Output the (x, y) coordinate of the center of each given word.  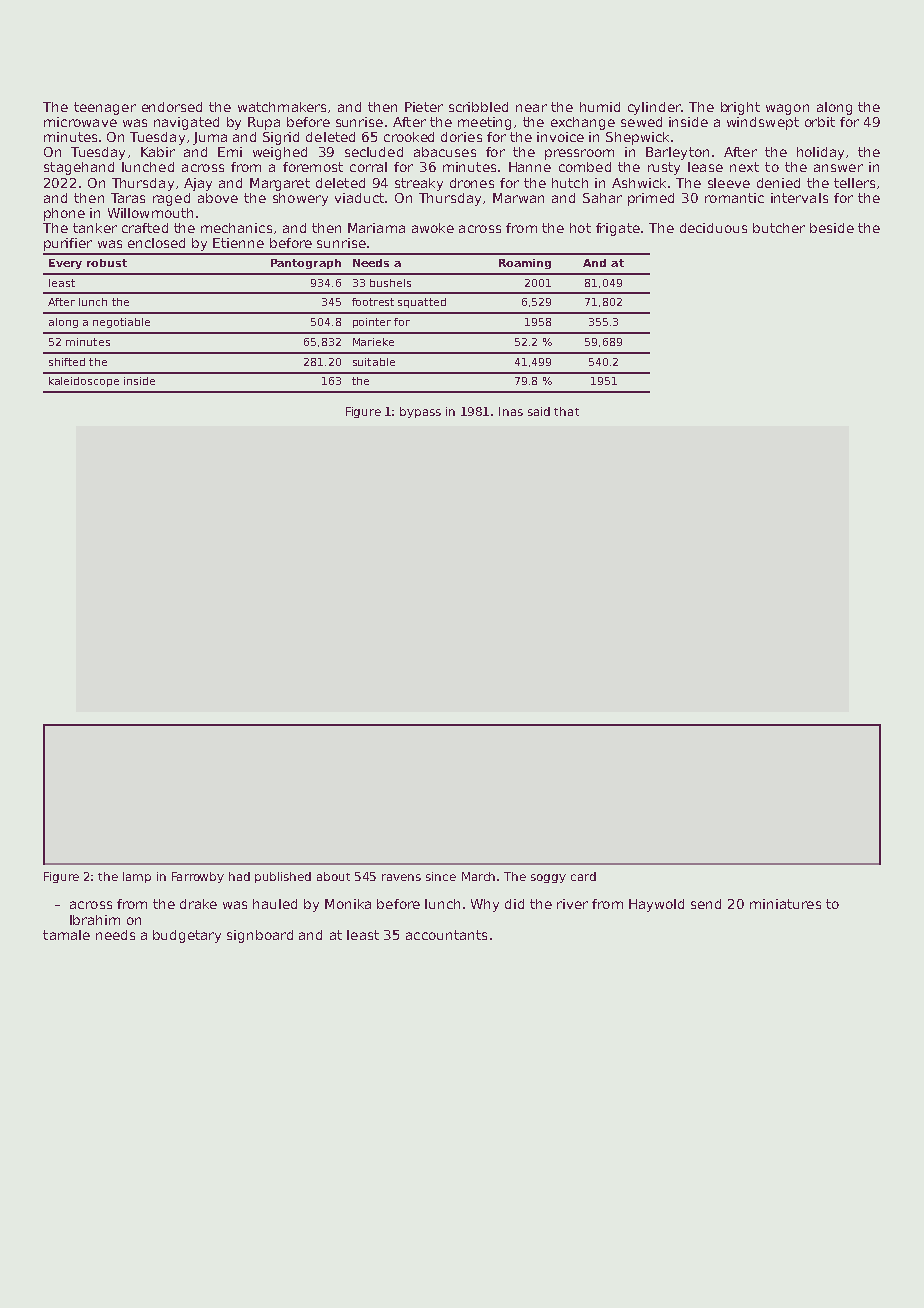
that (566, 411)
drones (472, 183)
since (441, 876)
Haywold (656, 905)
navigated (186, 123)
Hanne (530, 167)
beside (832, 228)
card (583, 876)
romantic (734, 198)
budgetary (187, 936)
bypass (420, 412)
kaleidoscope (84, 382)
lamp (137, 877)
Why (485, 905)
